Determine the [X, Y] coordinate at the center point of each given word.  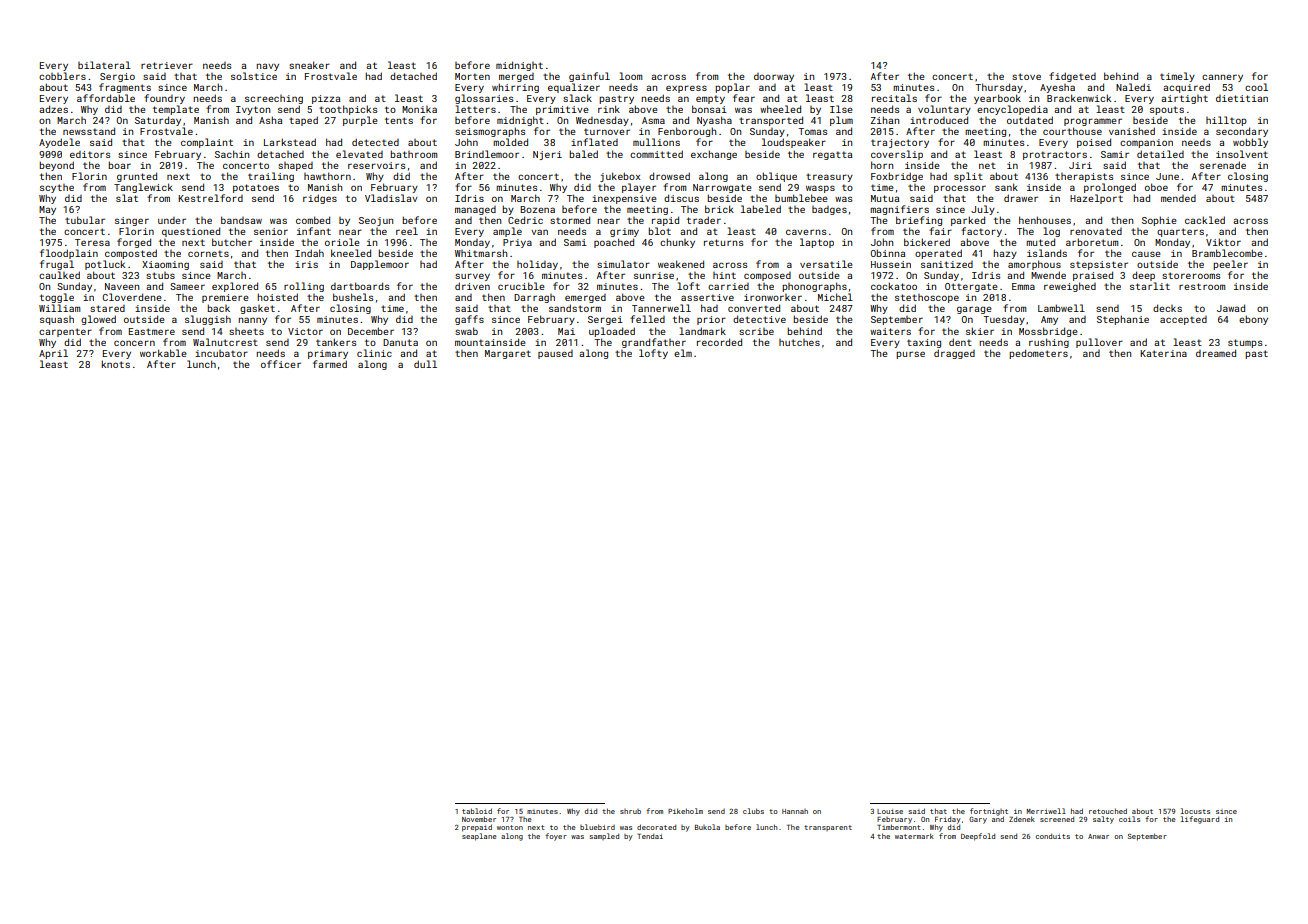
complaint [207, 143]
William [60, 308]
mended [1178, 198]
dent [960, 342]
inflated [594, 142]
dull [425, 364]
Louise [890, 811]
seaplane [479, 837]
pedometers [1038, 354]
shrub [630, 811]
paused [555, 354]
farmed [330, 364]
